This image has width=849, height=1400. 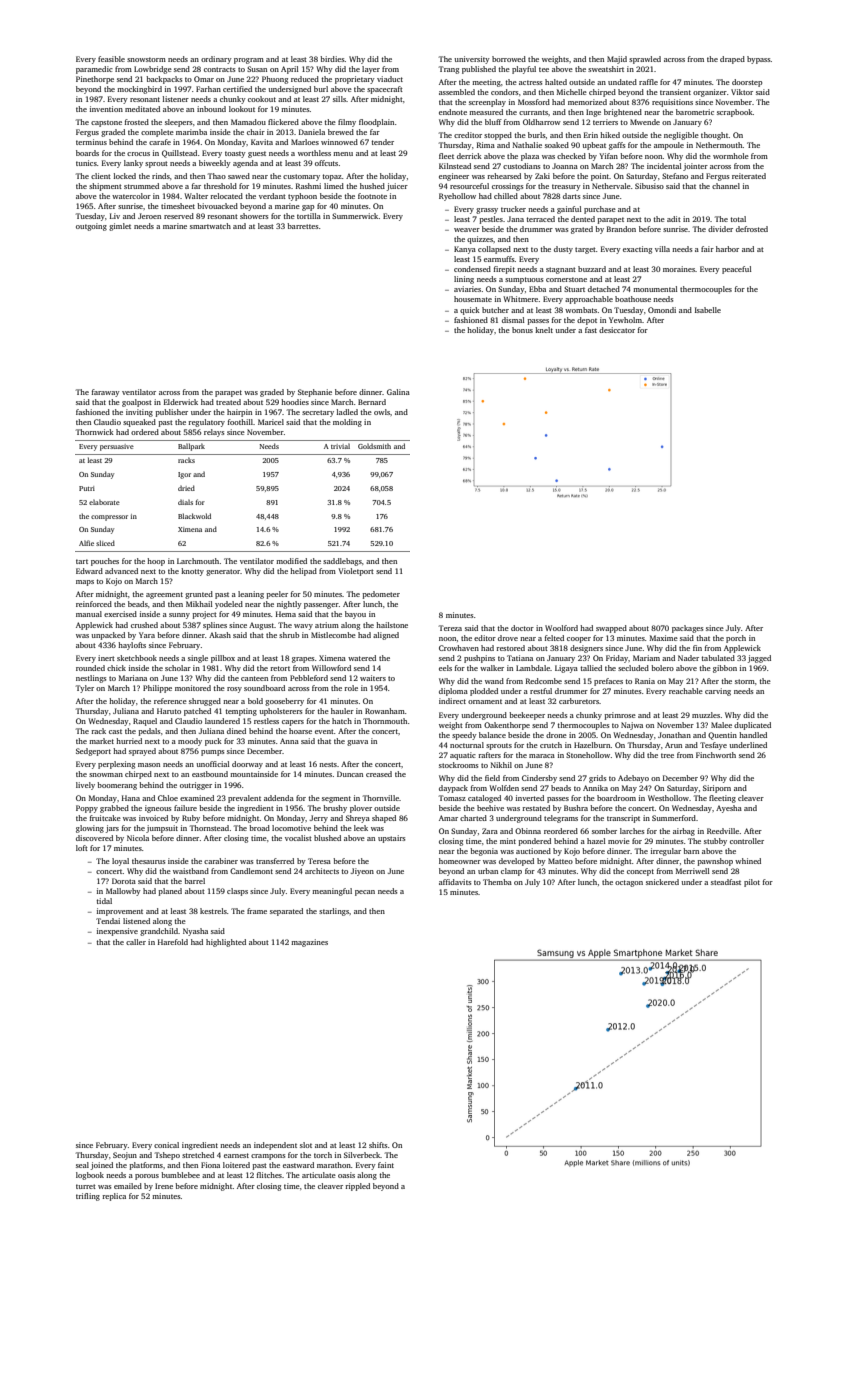 I want to click on Rowanham, so click(x=385, y=711).
